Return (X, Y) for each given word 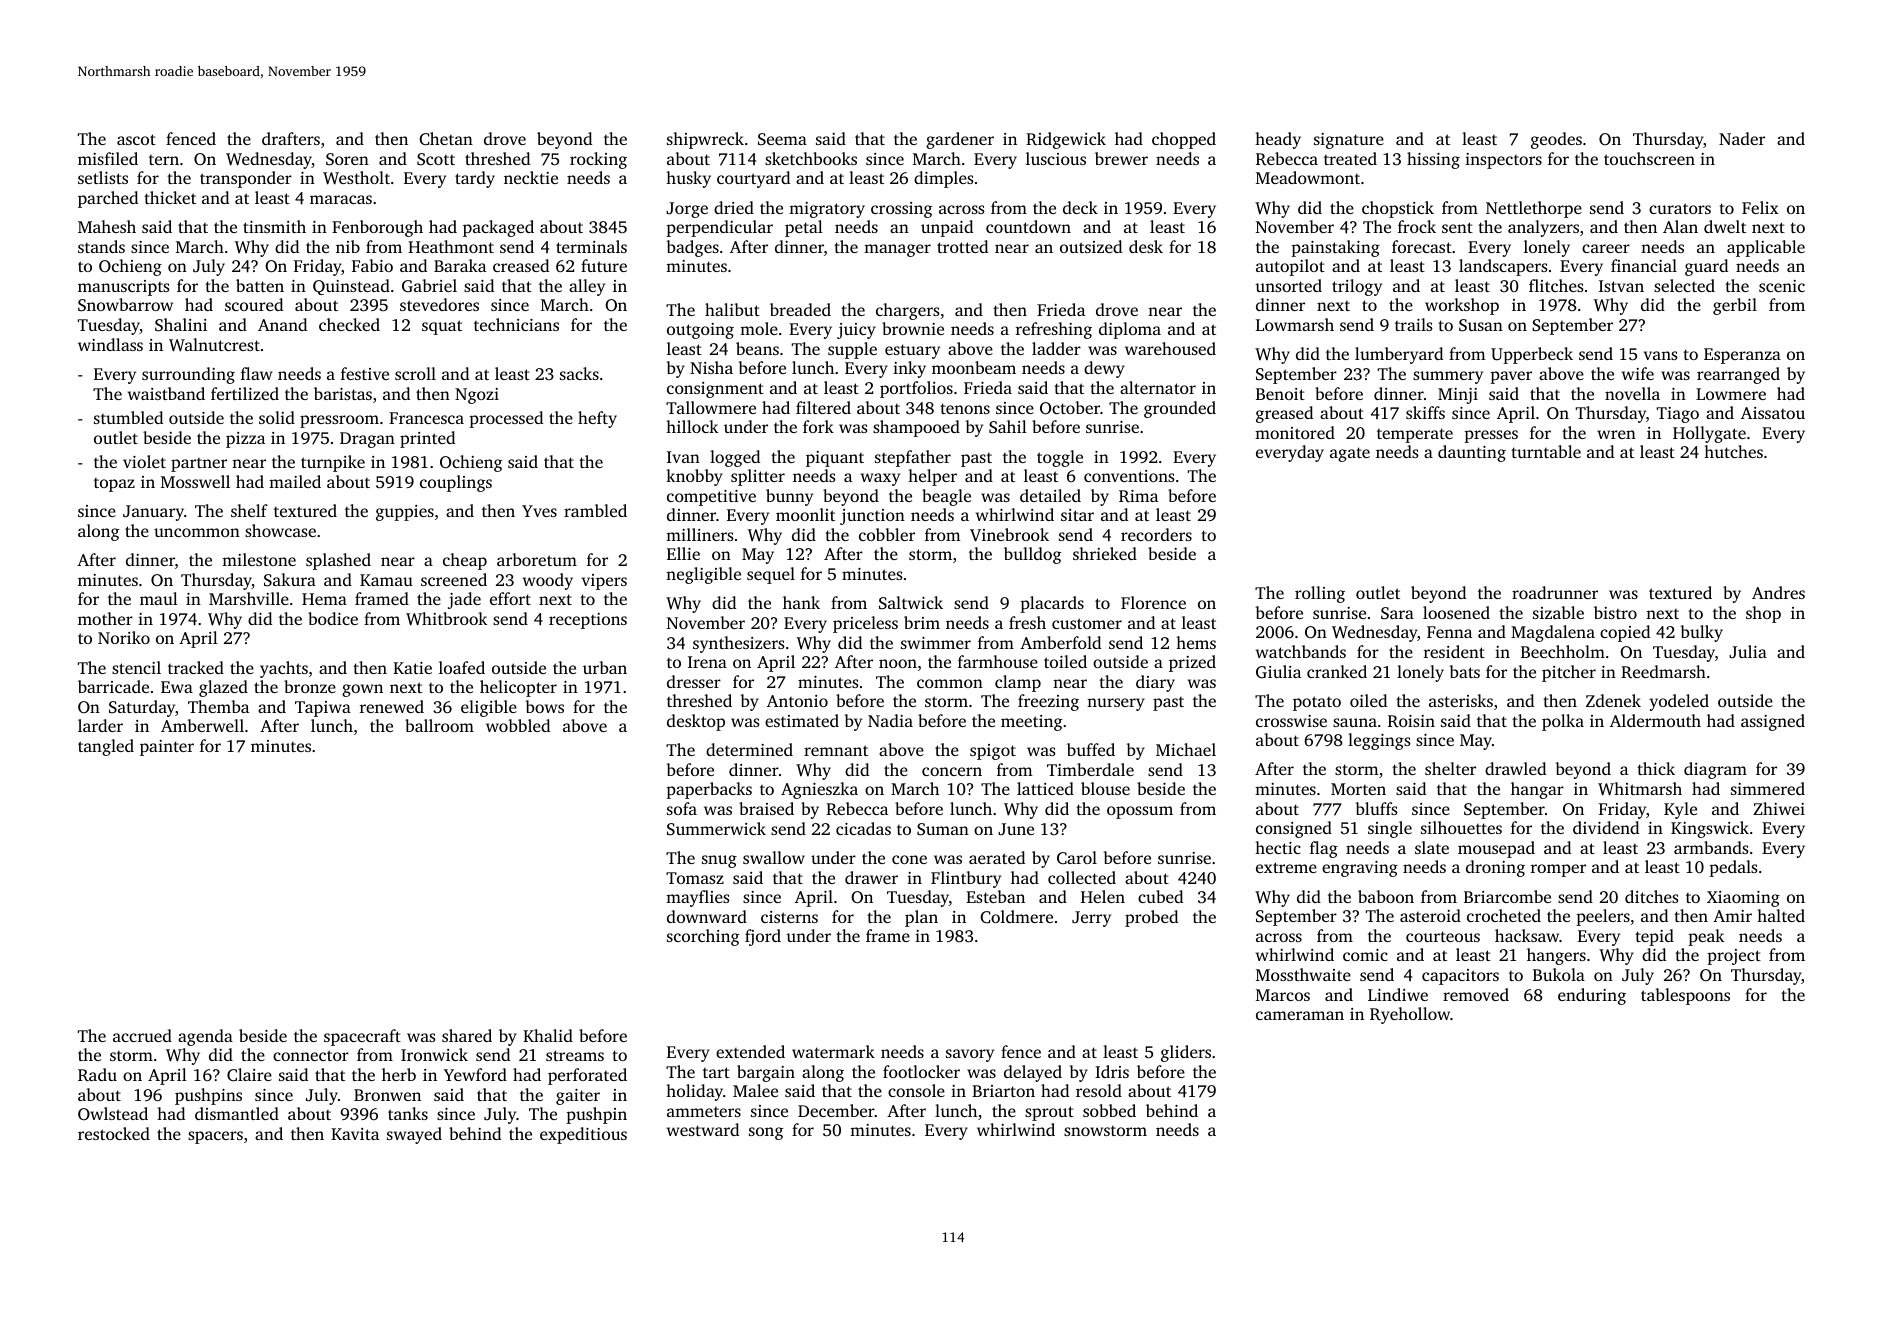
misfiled (108, 158)
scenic (1782, 286)
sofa (682, 808)
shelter (1450, 768)
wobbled (518, 725)
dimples (944, 179)
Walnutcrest (214, 345)
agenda (205, 1037)
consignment (715, 390)
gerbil (1735, 306)
